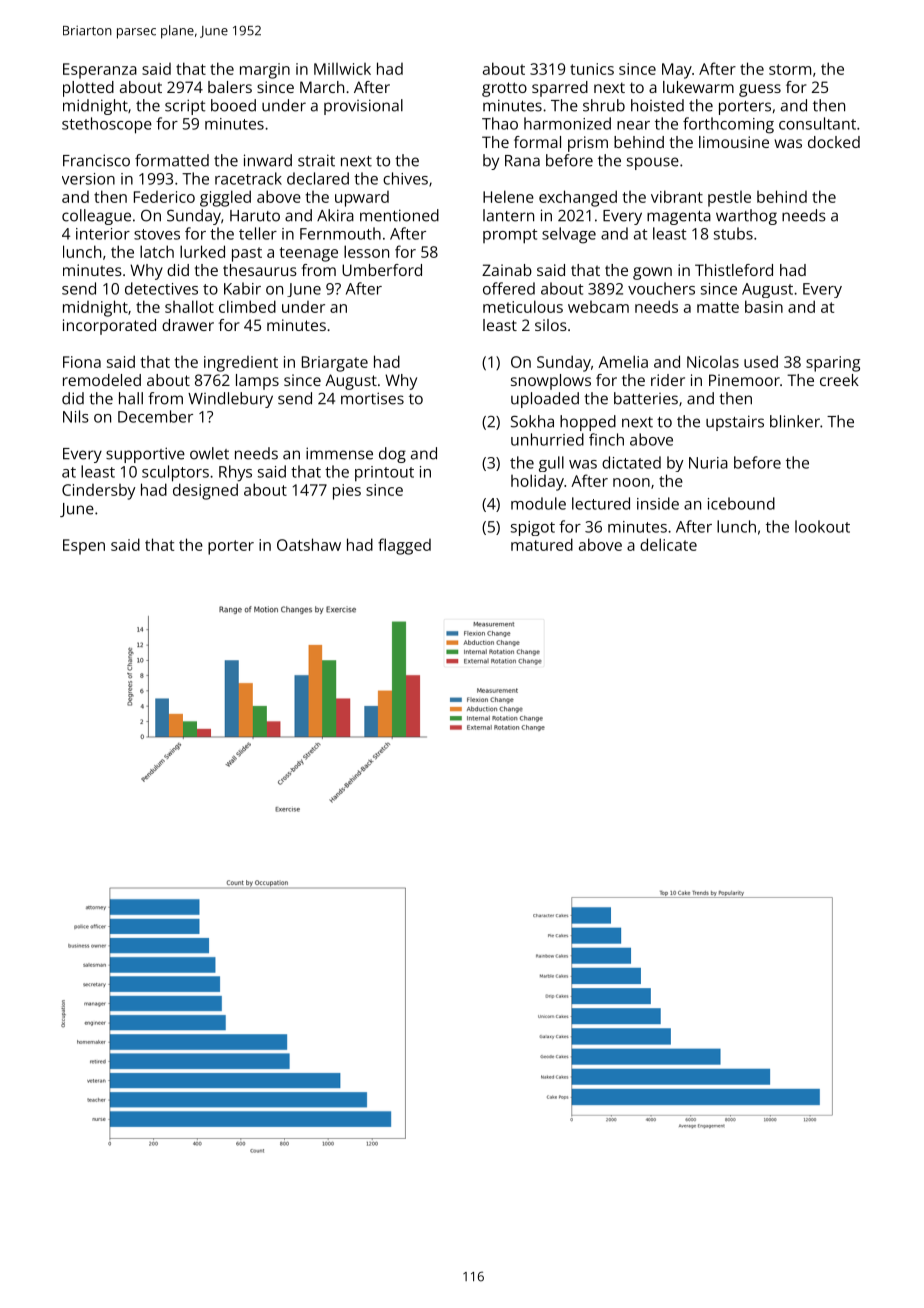  What do you see at coordinates (372, 398) in the screenshot?
I see `mortises` at bounding box center [372, 398].
